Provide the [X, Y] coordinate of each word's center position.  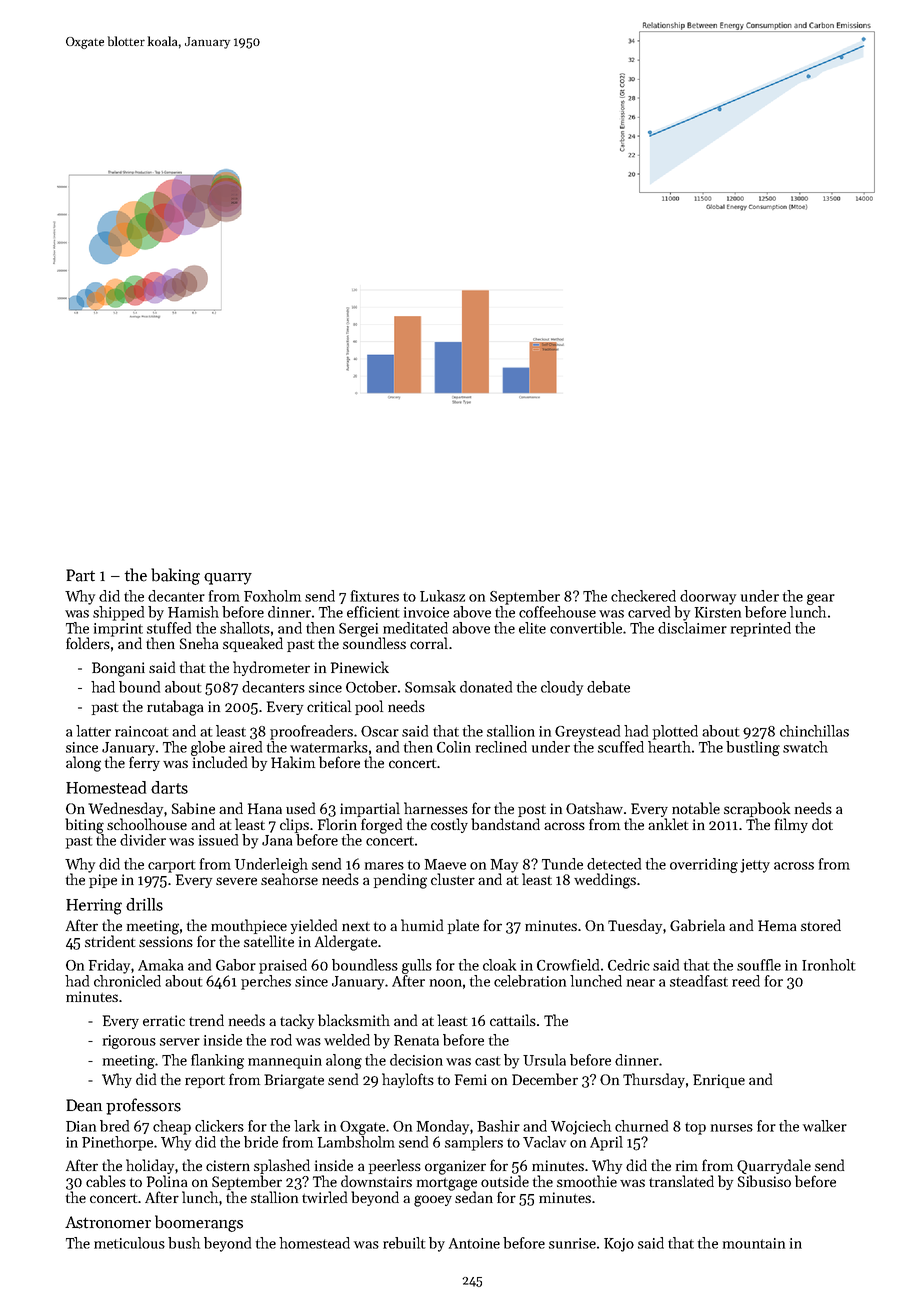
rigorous [129, 1042]
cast [488, 1061]
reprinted [761, 629]
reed [746, 981]
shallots [245, 628]
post [532, 811]
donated [486, 687]
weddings [605, 881]
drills [144, 904]
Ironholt [829, 965]
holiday [150, 1166]
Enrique [719, 1081]
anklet [668, 824]
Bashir [498, 1126]
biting [84, 826]
